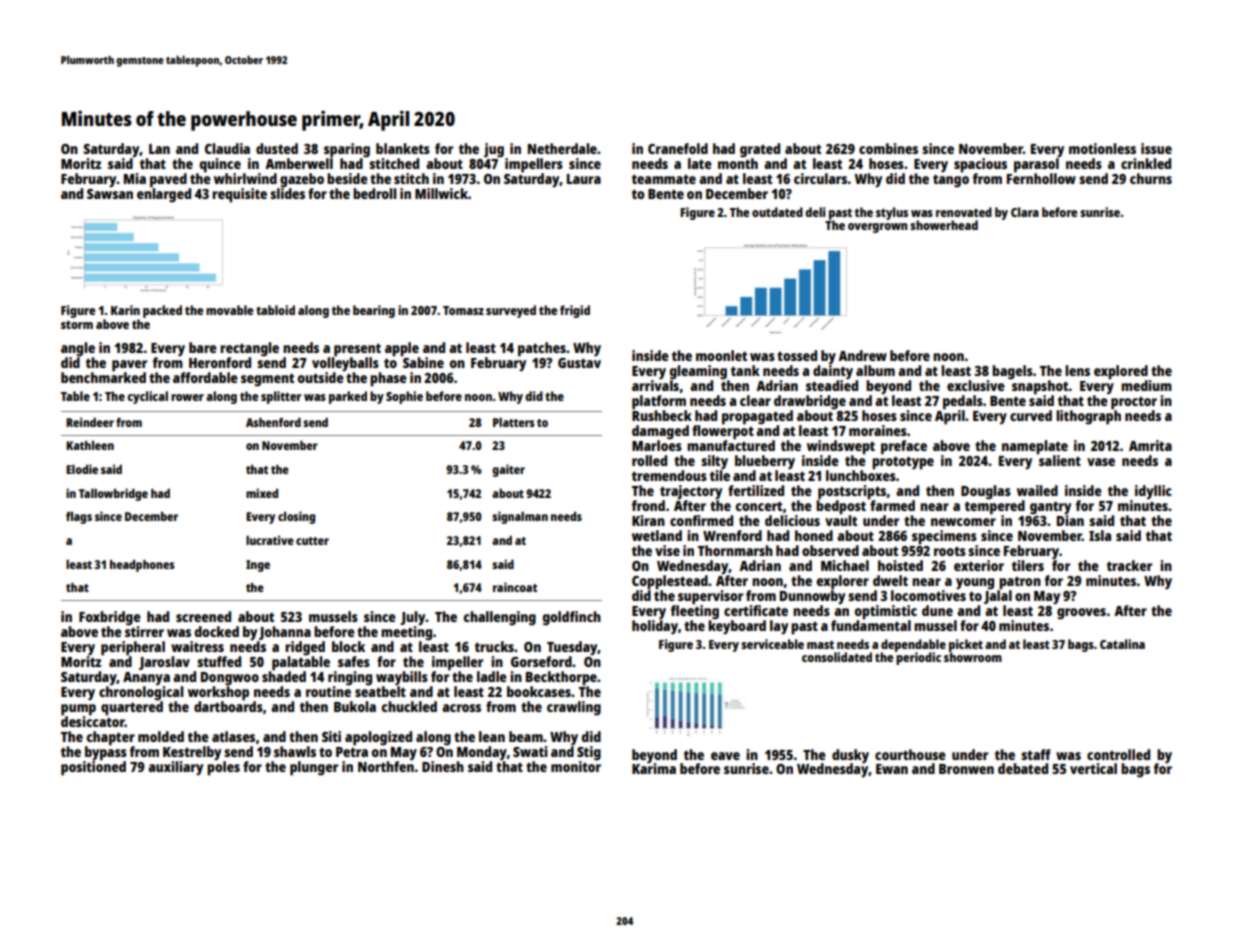 The height and width of the screenshot is (952, 1233). What do you see at coordinates (347, 178) in the screenshot?
I see `beside` at bounding box center [347, 178].
